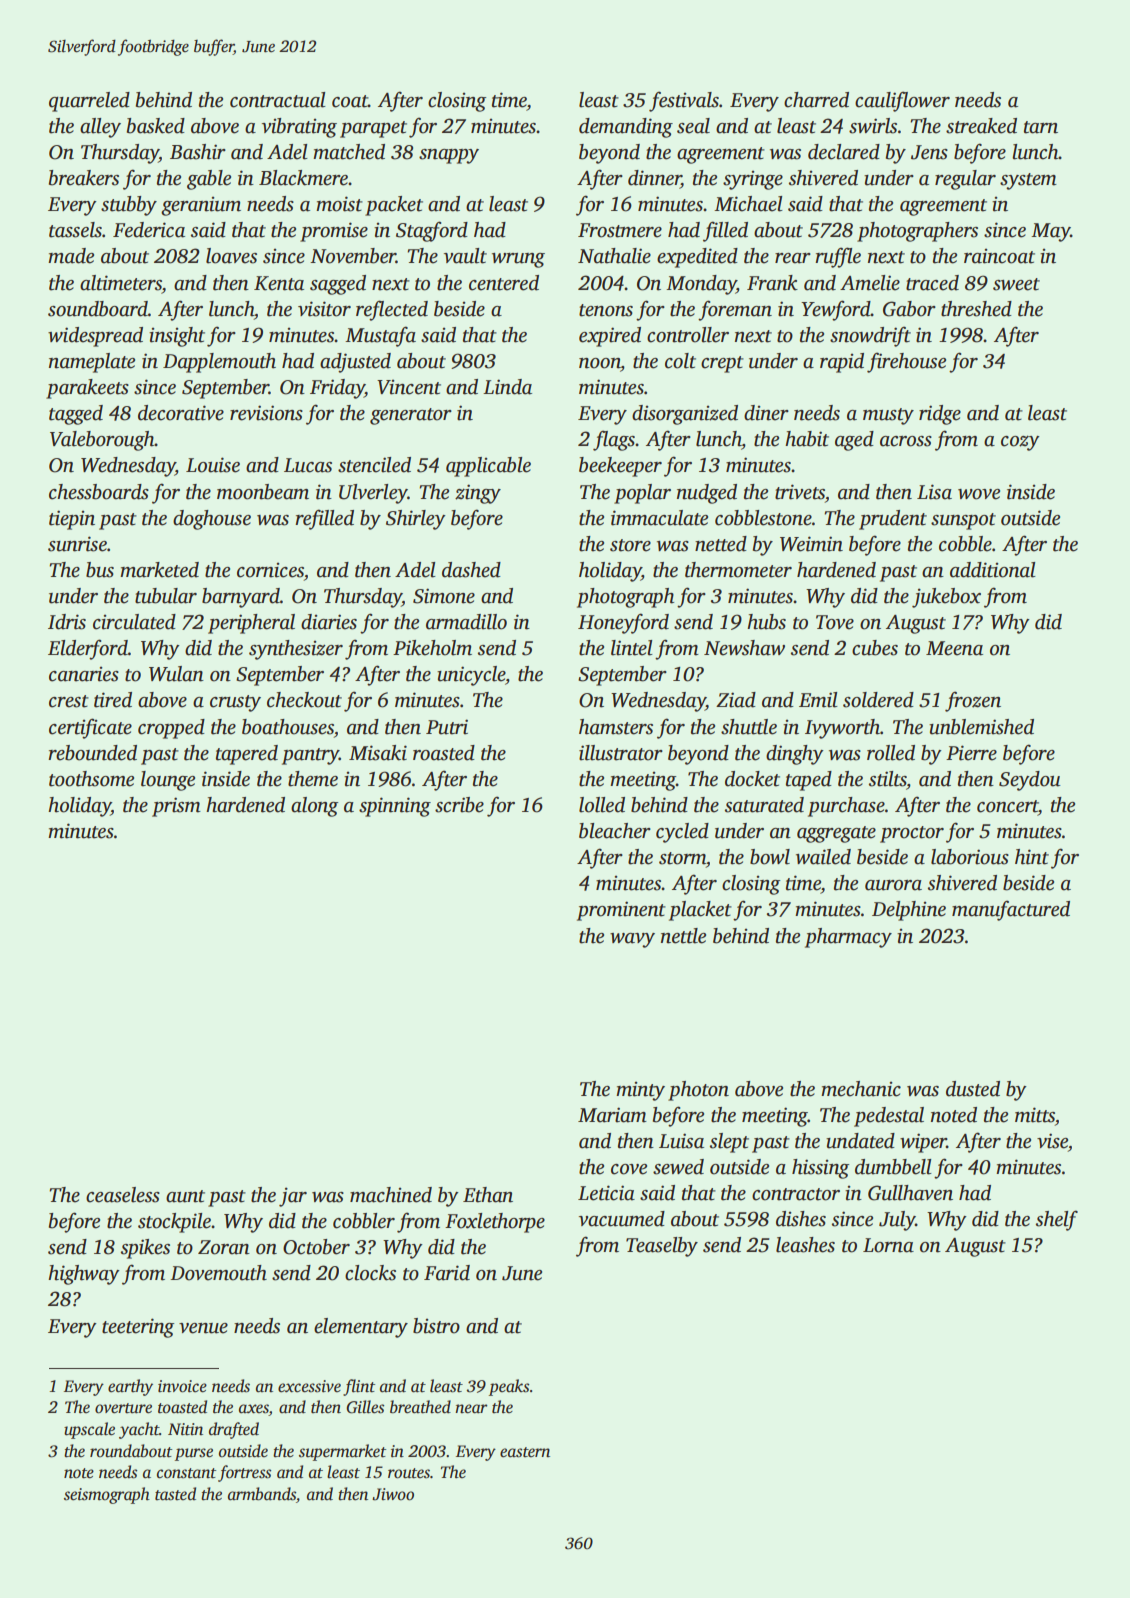 Image resolution: width=1130 pixels, height=1598 pixels. What do you see at coordinates (278, 100) in the screenshot?
I see `contractual` at bounding box center [278, 100].
